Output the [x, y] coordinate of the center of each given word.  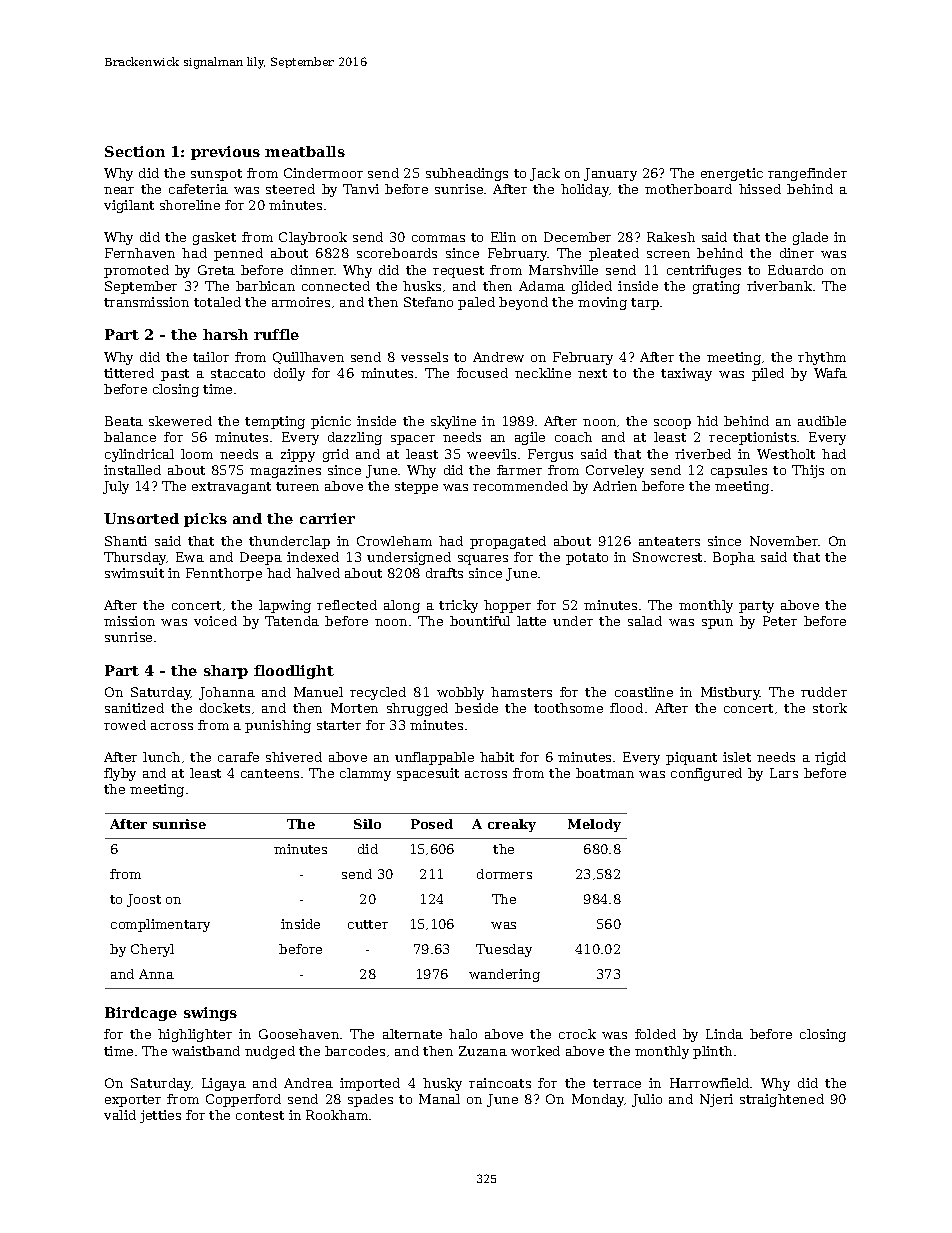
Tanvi [361, 189]
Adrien [615, 486]
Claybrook [313, 238]
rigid [830, 758]
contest [260, 1115]
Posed [432, 824]
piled [768, 374]
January [610, 174]
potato [587, 559]
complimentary [160, 925]
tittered [129, 373]
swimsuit [134, 573]
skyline [453, 422]
